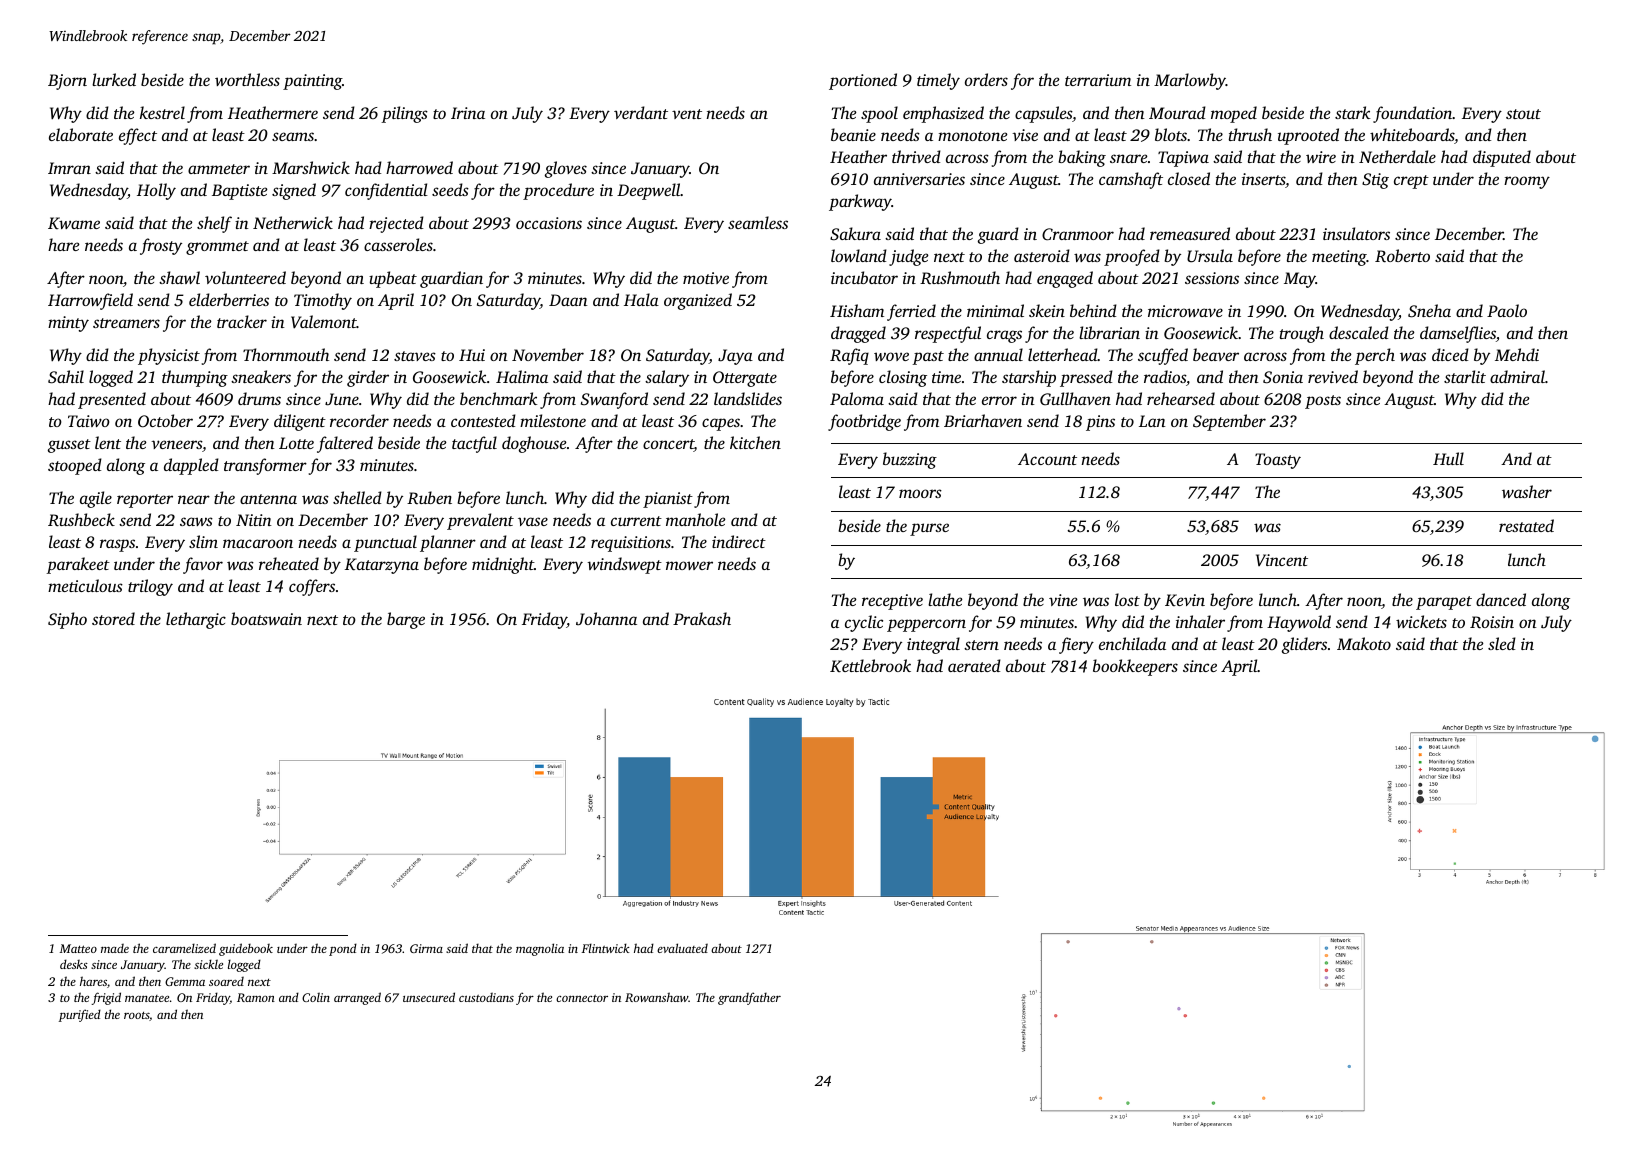  I want to click on Netherdale, so click(1397, 156).
